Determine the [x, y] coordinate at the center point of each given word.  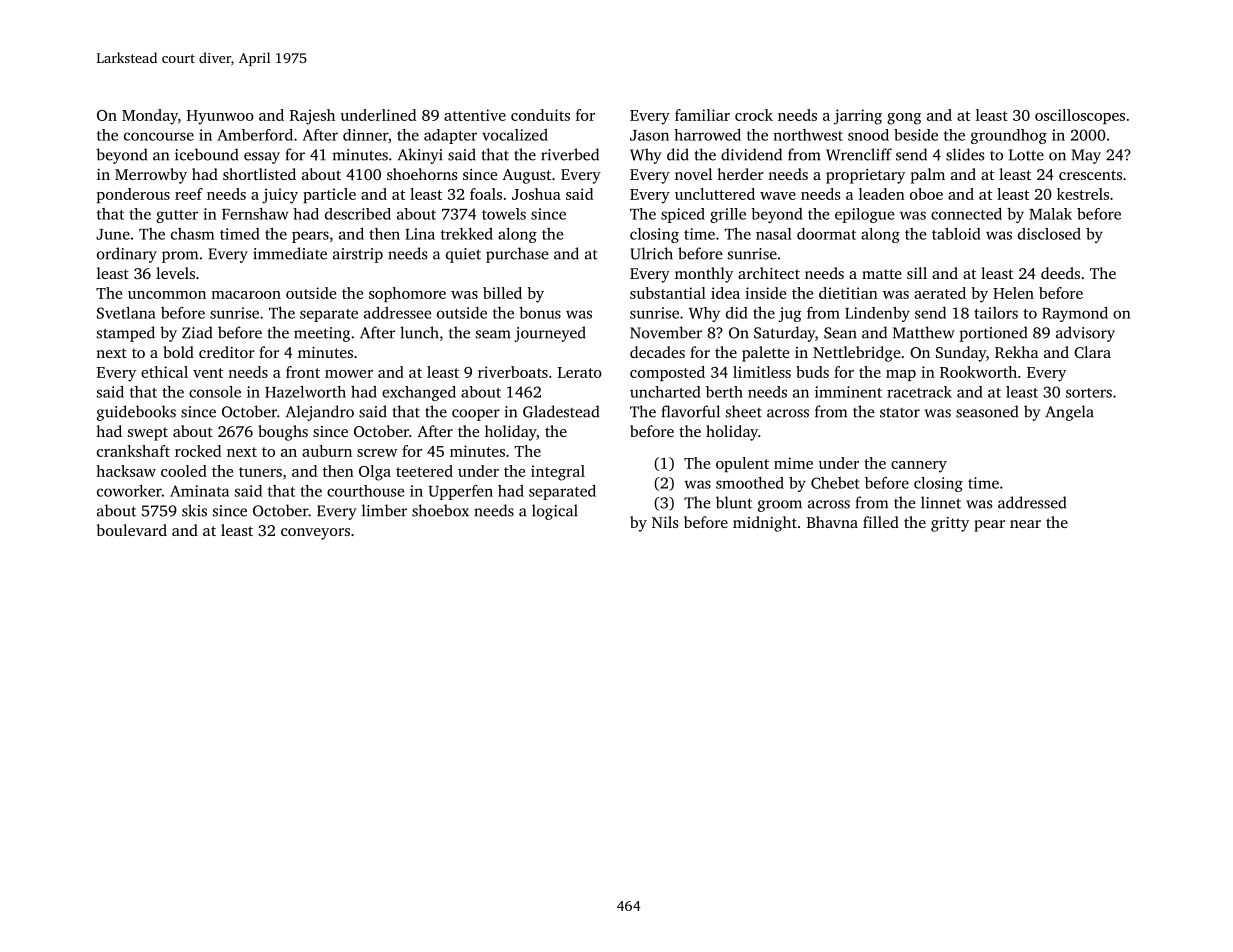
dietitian [848, 293]
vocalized [515, 135]
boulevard [132, 530]
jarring [858, 117]
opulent [742, 464]
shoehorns [422, 174]
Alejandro [320, 413]
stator [900, 413]
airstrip [358, 255]
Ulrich [651, 253]
